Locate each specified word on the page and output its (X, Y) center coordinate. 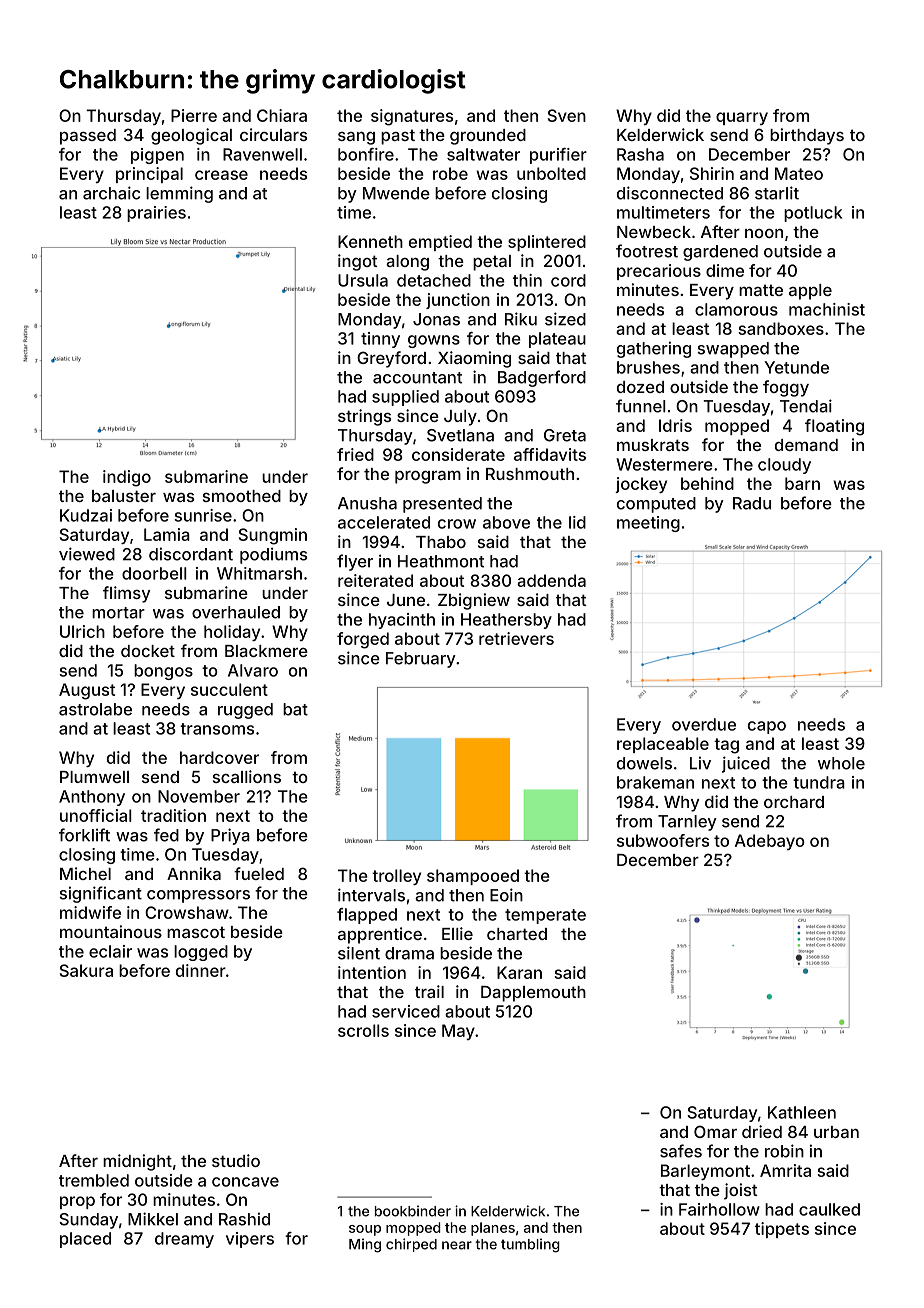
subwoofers (663, 840)
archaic (111, 193)
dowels (644, 763)
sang (356, 138)
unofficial (96, 815)
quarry (742, 118)
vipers (250, 1240)
